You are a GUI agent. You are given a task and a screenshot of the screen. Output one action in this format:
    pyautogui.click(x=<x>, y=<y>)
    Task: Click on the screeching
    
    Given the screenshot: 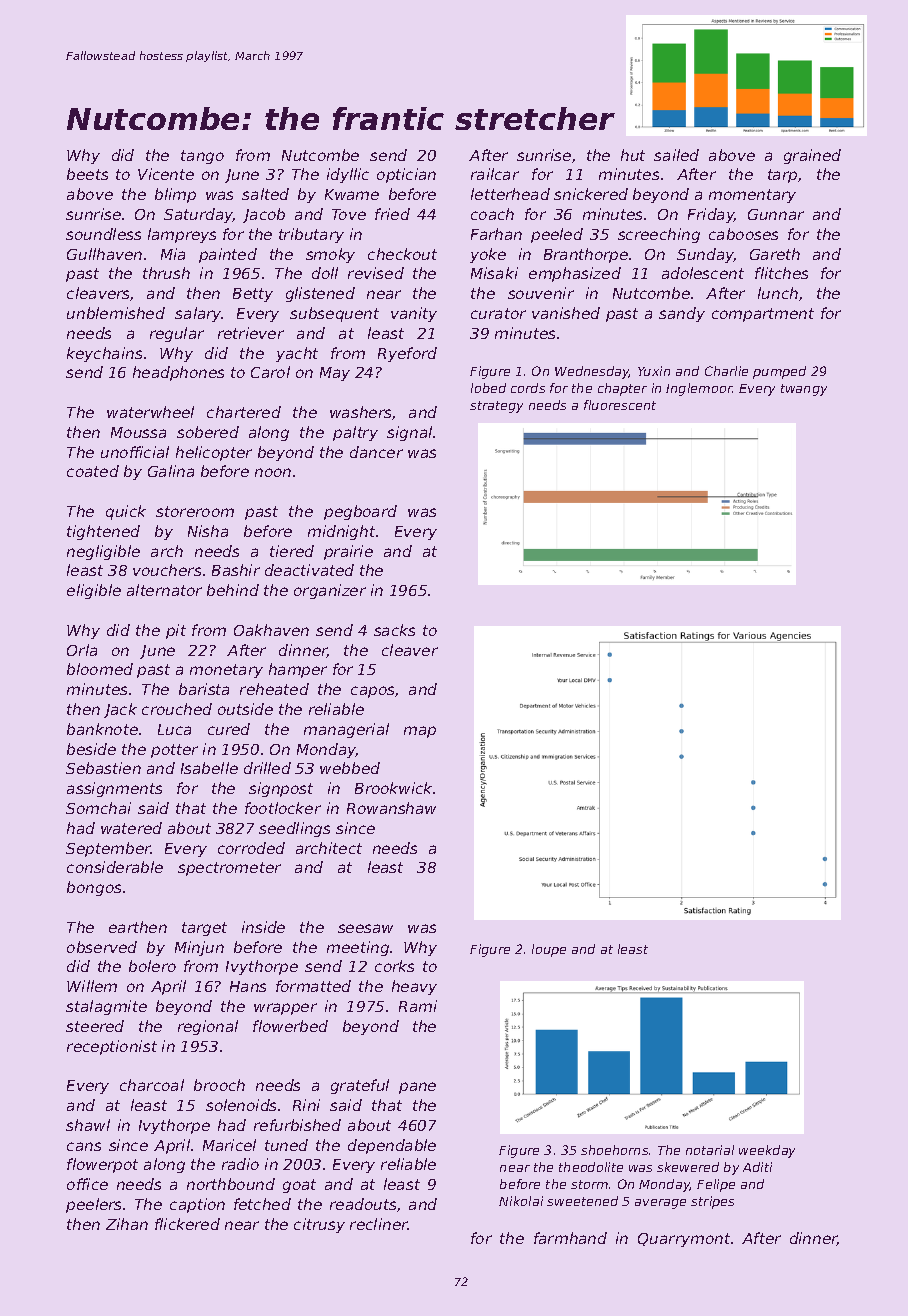 What is the action you would take?
    pyautogui.click(x=659, y=235)
